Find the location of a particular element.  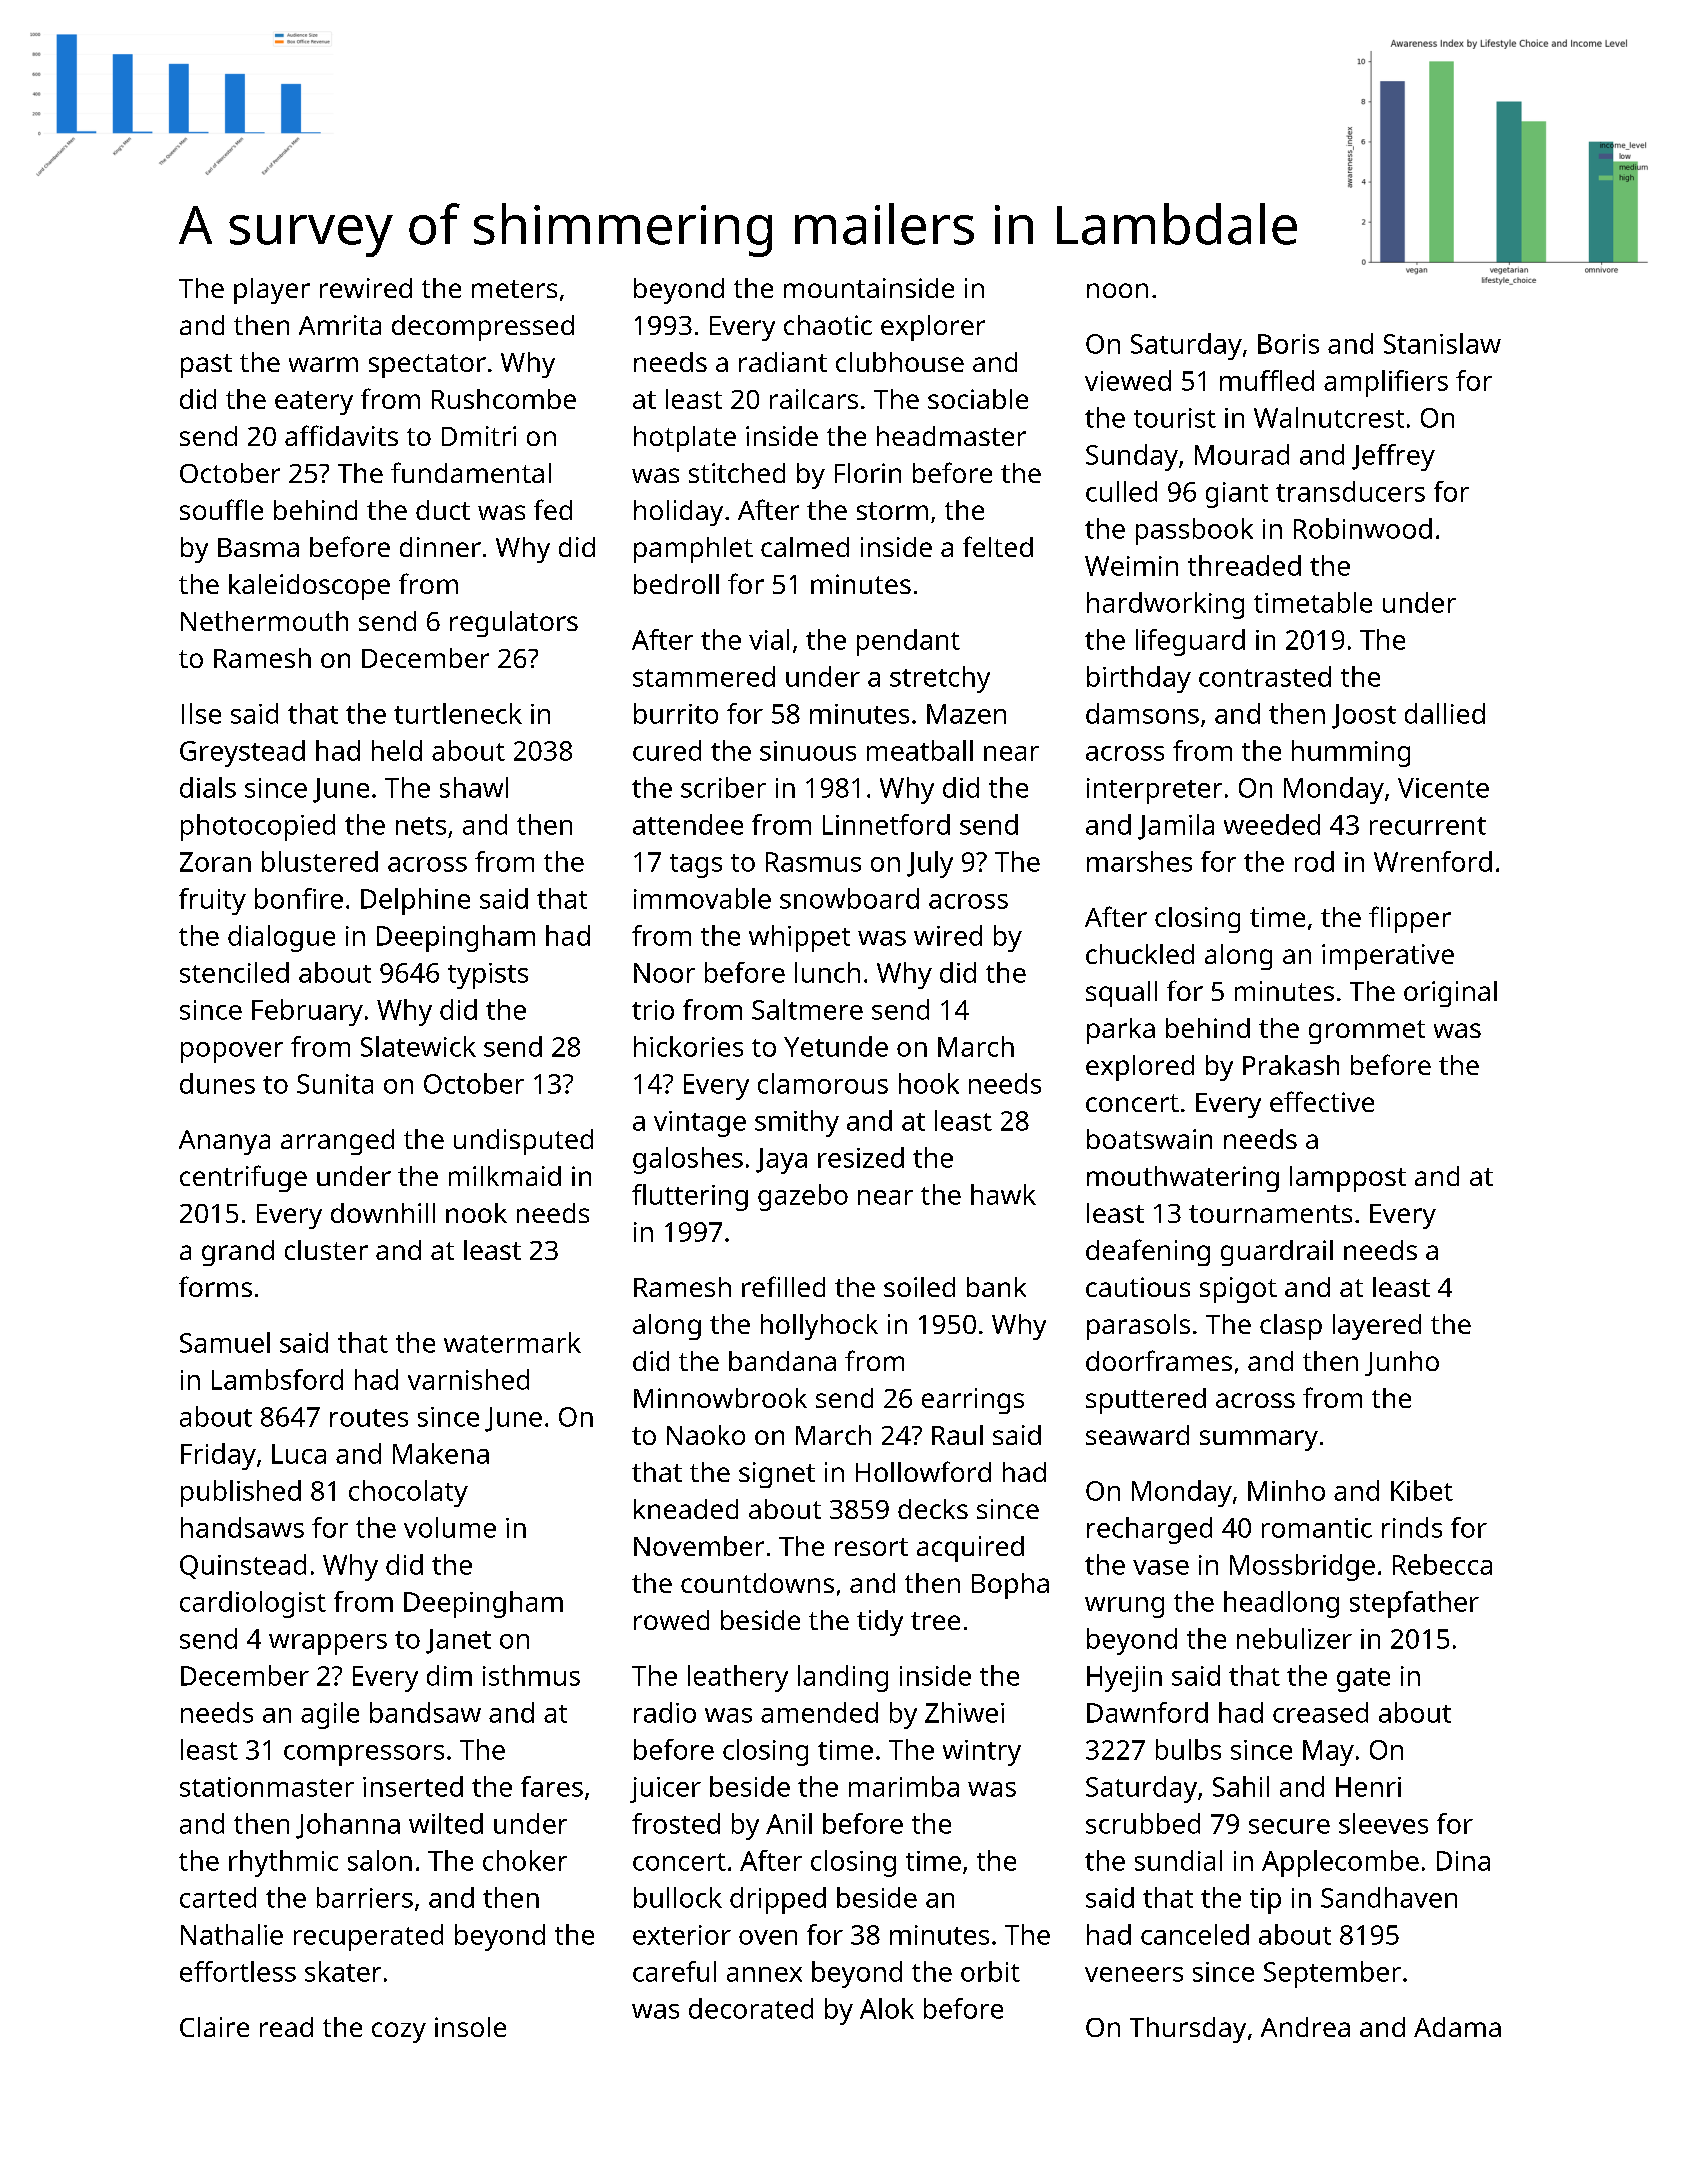

Nethermouth is located at coordinates (264, 621).
